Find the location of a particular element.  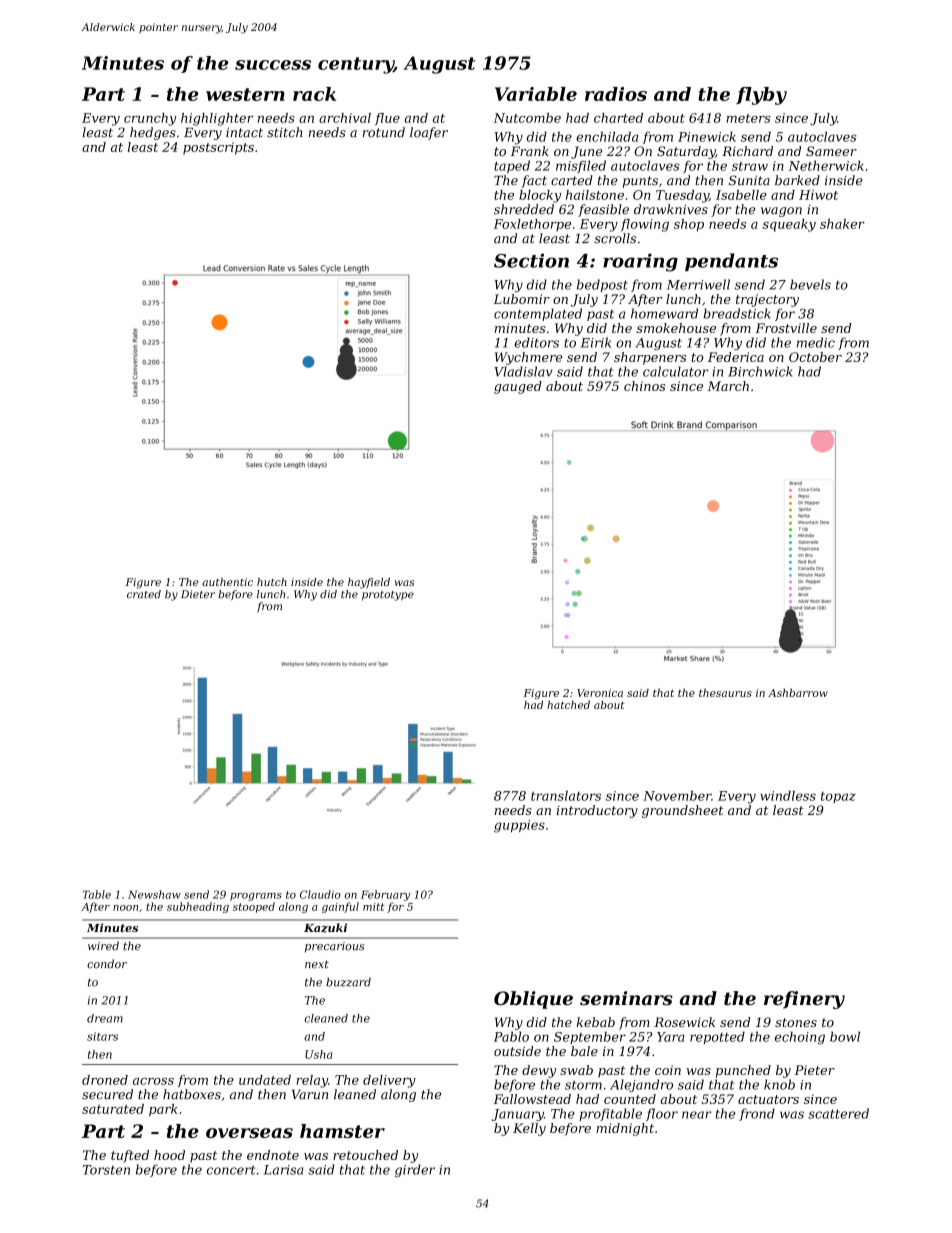

flyby is located at coordinates (761, 96).
